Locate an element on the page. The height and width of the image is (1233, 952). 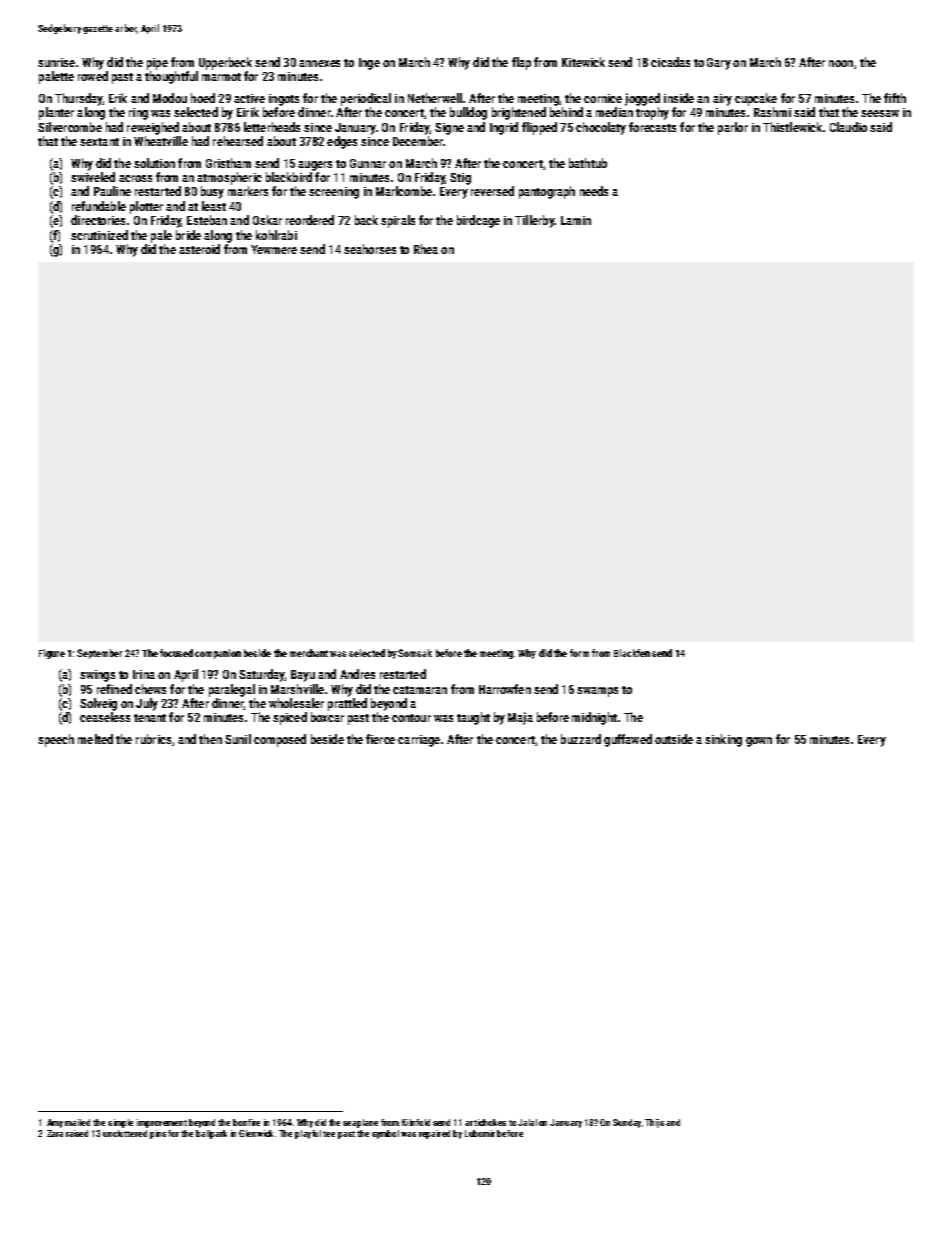
composed is located at coordinates (280, 740).
